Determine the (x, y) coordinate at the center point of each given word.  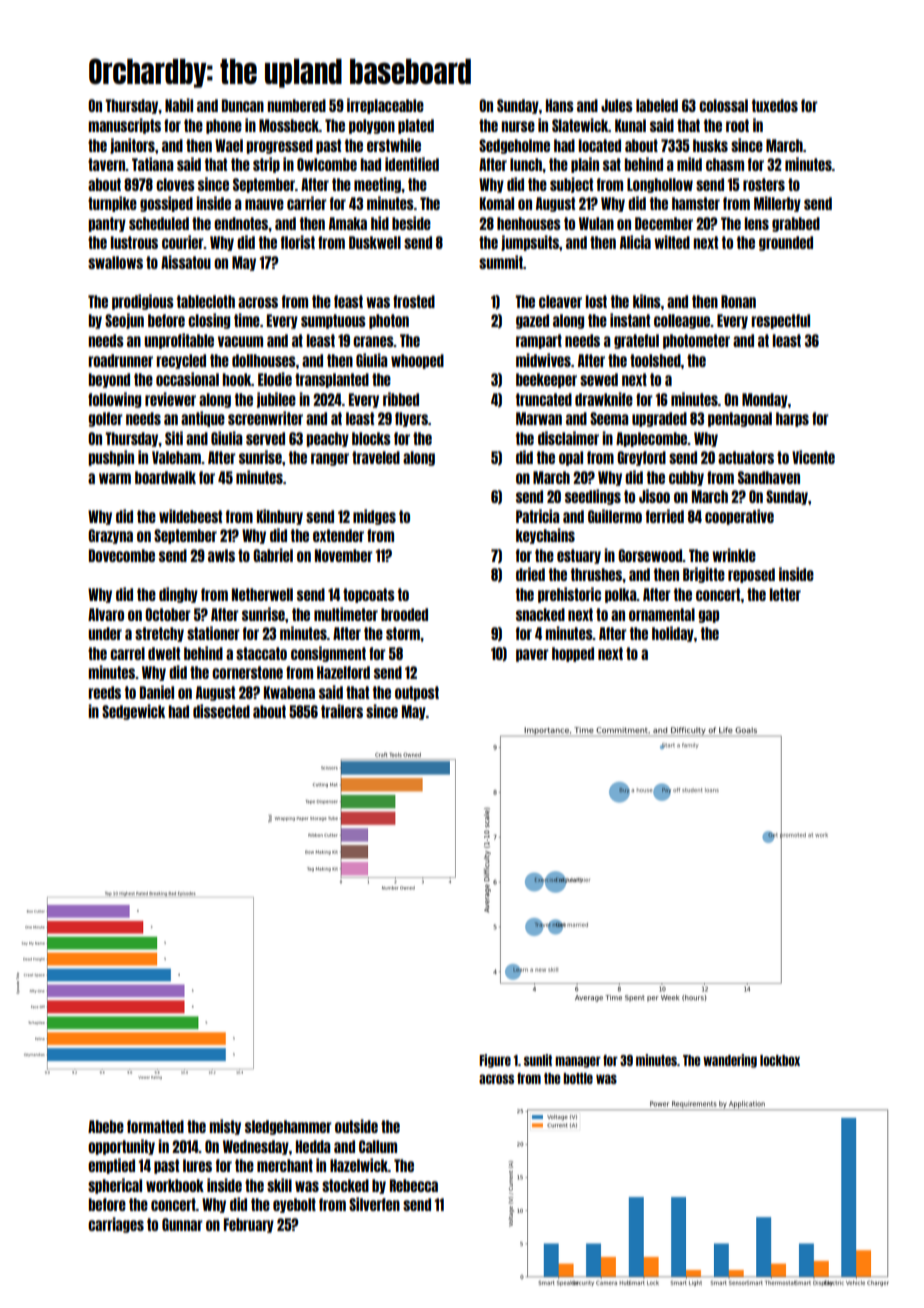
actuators (746, 457)
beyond (109, 380)
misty (225, 1127)
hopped (573, 654)
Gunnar (182, 1224)
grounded (786, 243)
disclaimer (568, 438)
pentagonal (740, 419)
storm (403, 633)
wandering (730, 1061)
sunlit (538, 1060)
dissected (221, 711)
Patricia (537, 516)
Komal (497, 203)
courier (183, 242)
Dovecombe (122, 555)
